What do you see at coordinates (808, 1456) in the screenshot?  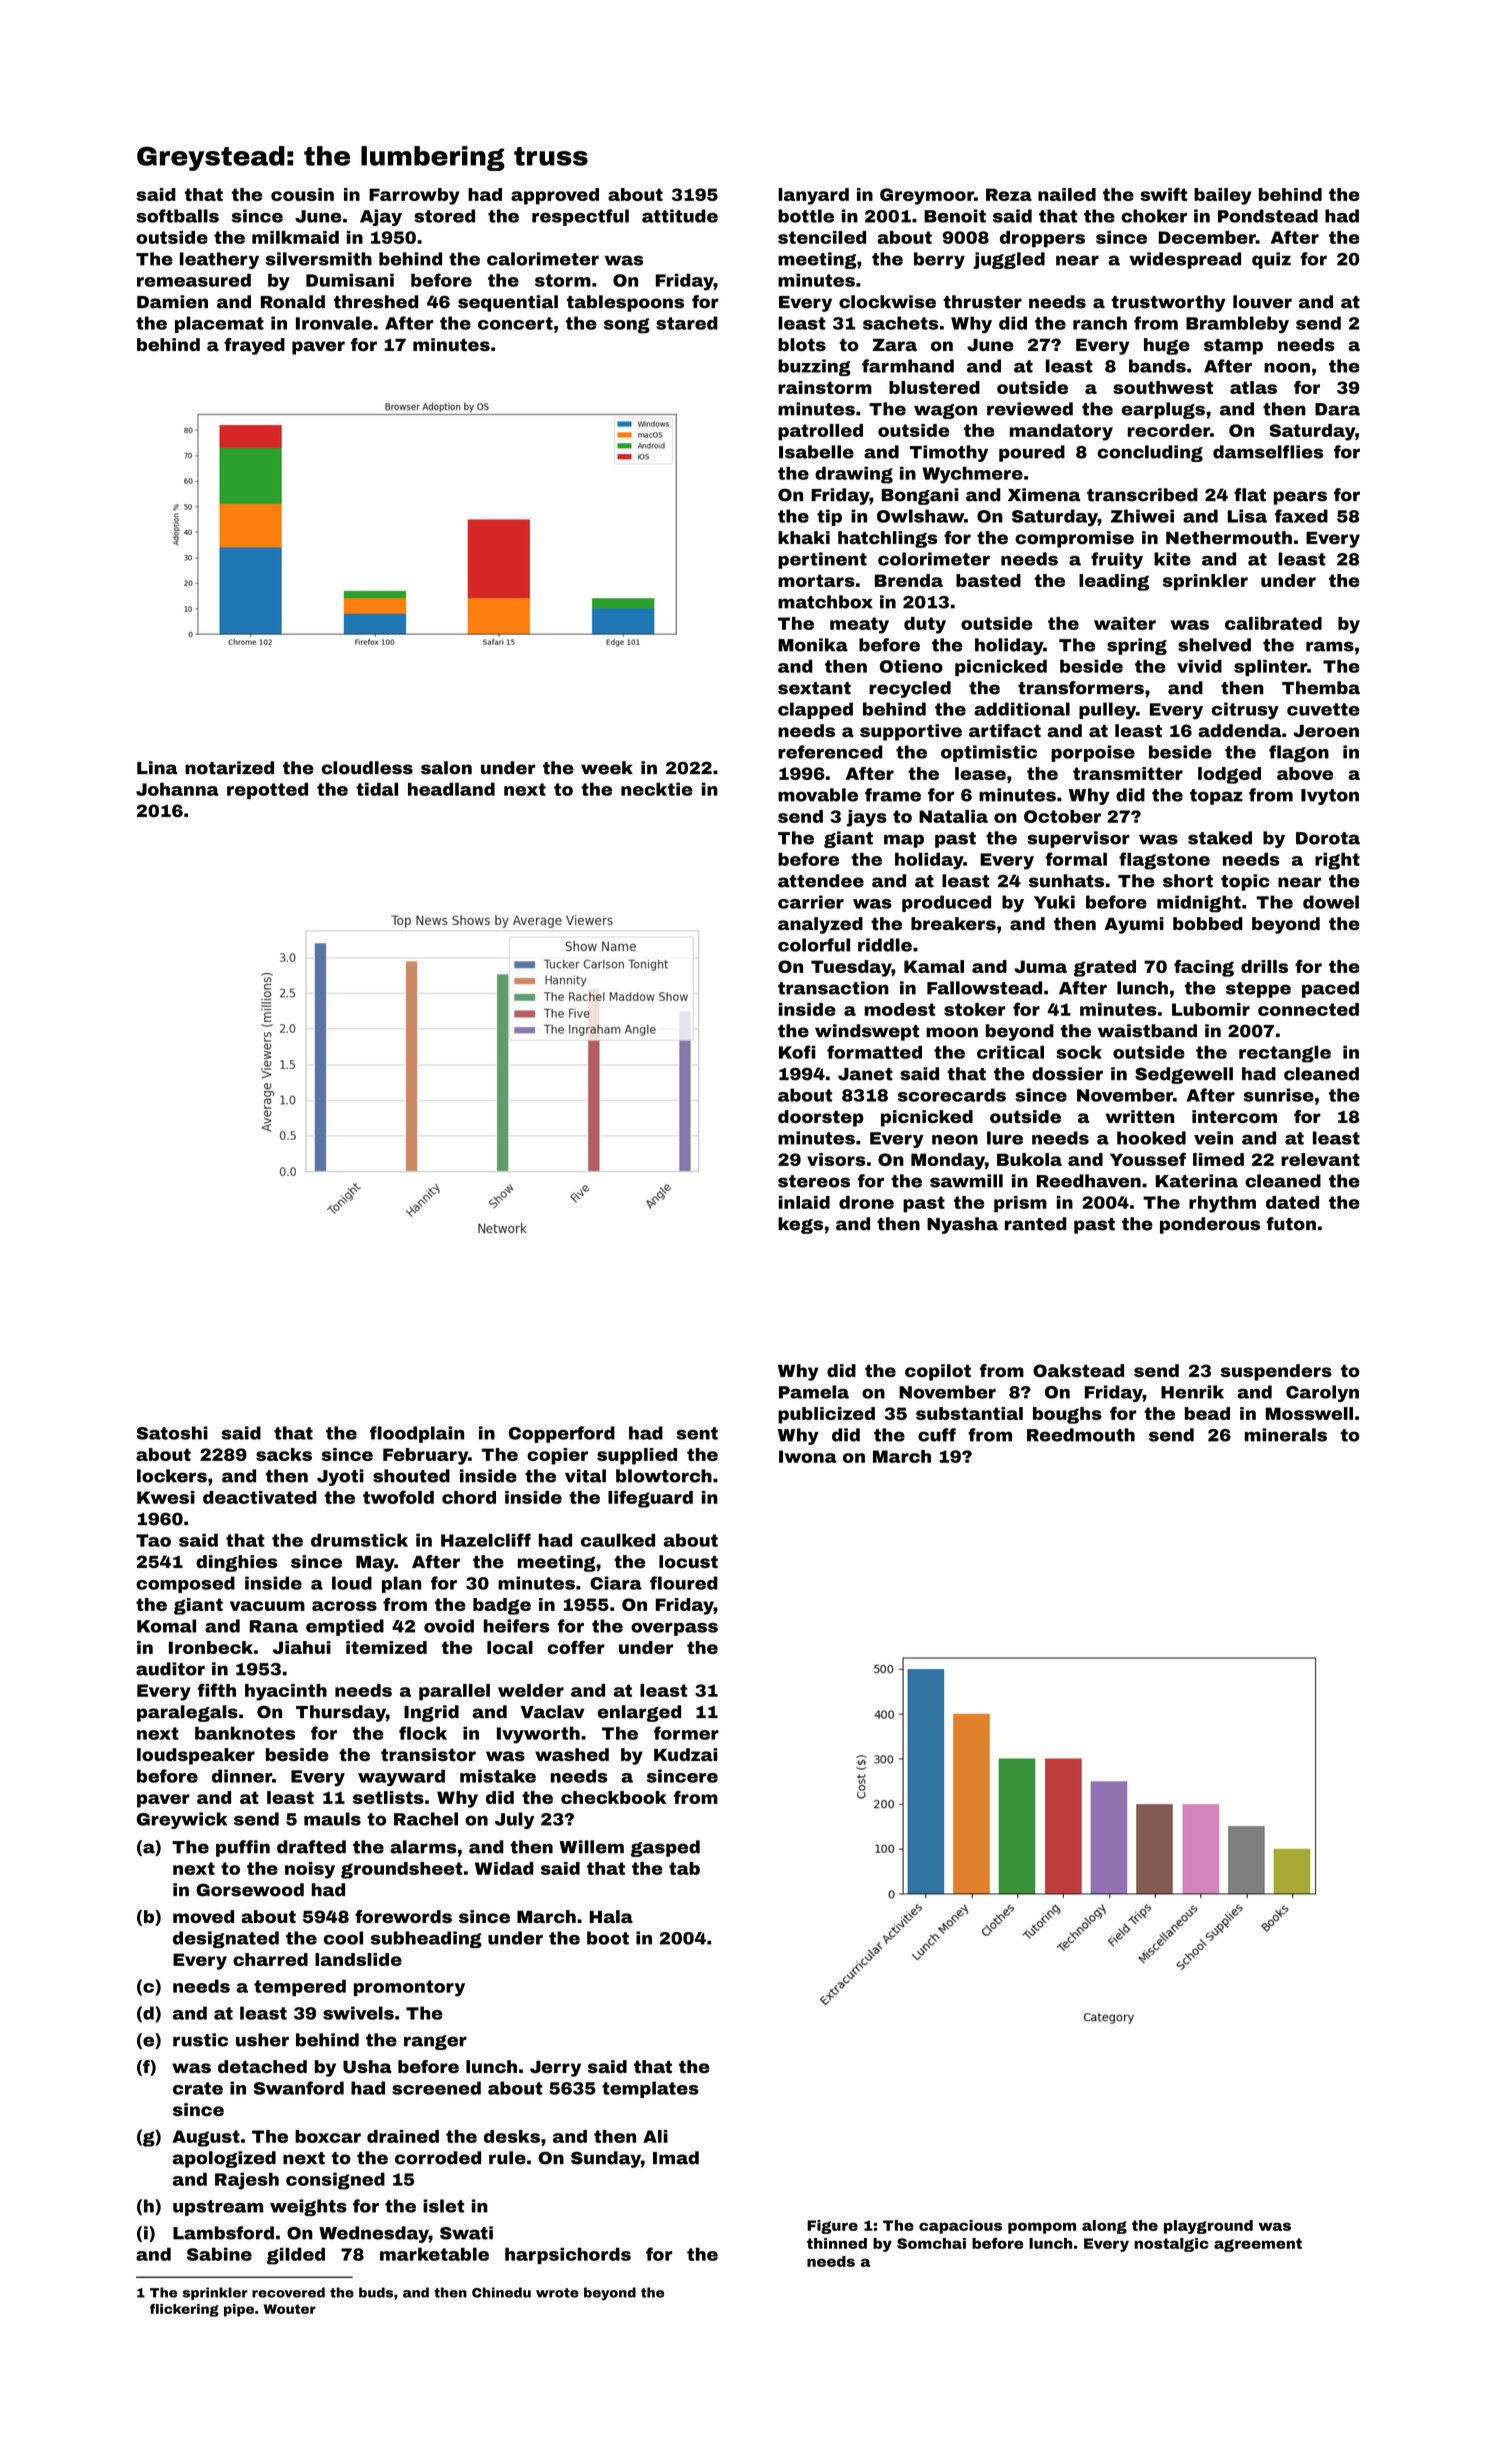 I see `Iwona` at bounding box center [808, 1456].
